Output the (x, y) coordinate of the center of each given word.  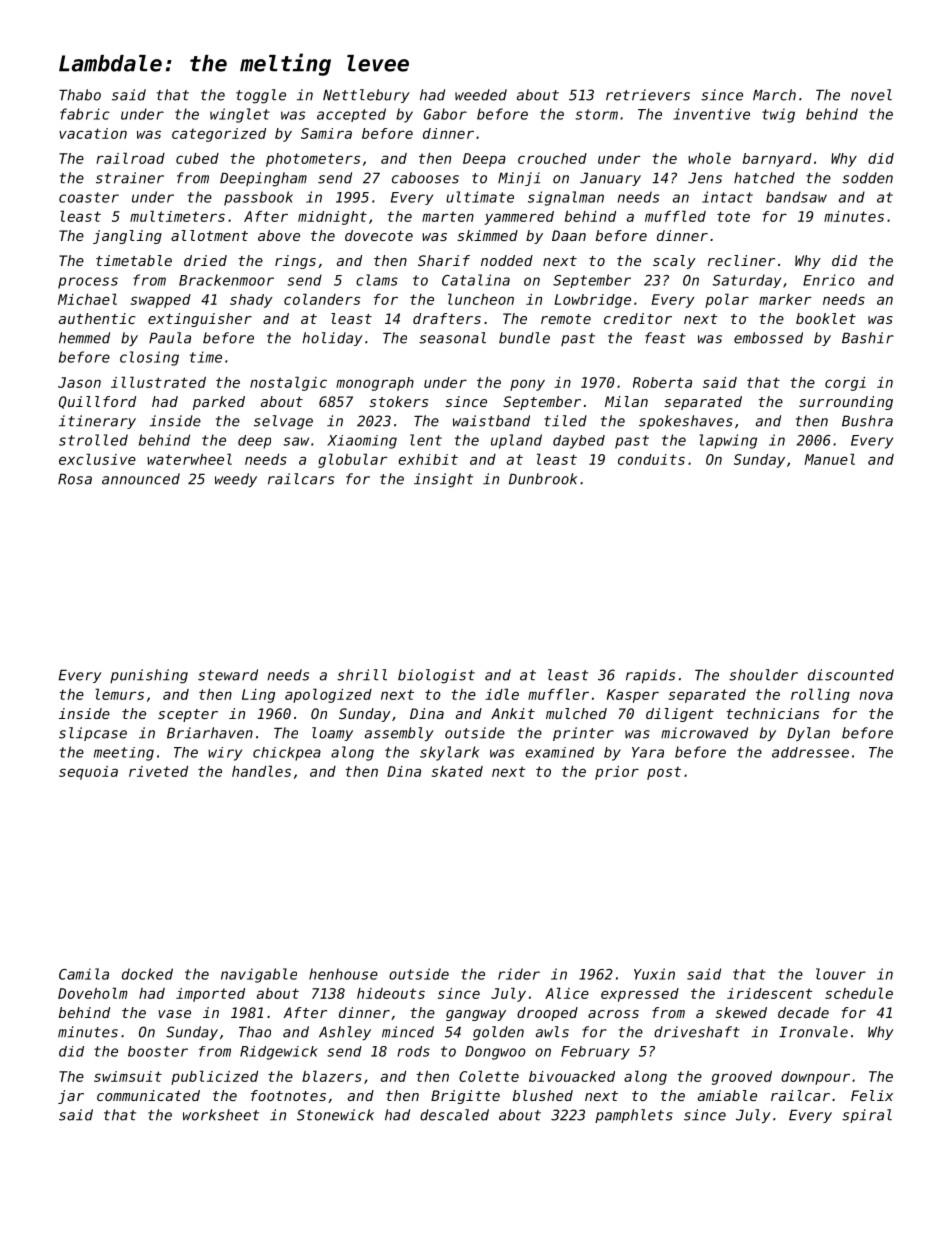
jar (71, 1097)
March (774, 95)
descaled (454, 1115)
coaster (89, 197)
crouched (552, 158)
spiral (867, 1116)
